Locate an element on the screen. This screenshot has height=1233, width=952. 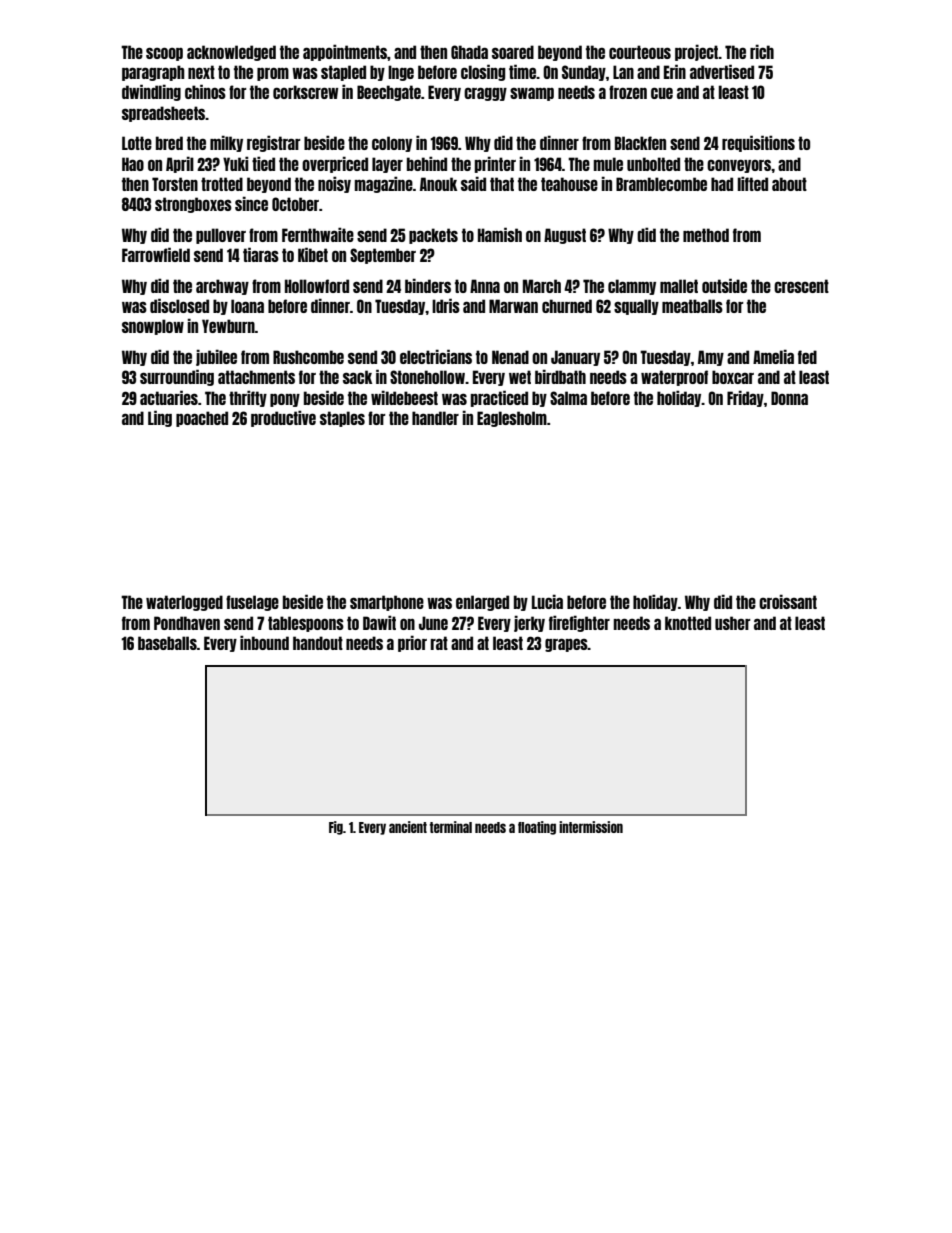
printer is located at coordinates (495, 164).
